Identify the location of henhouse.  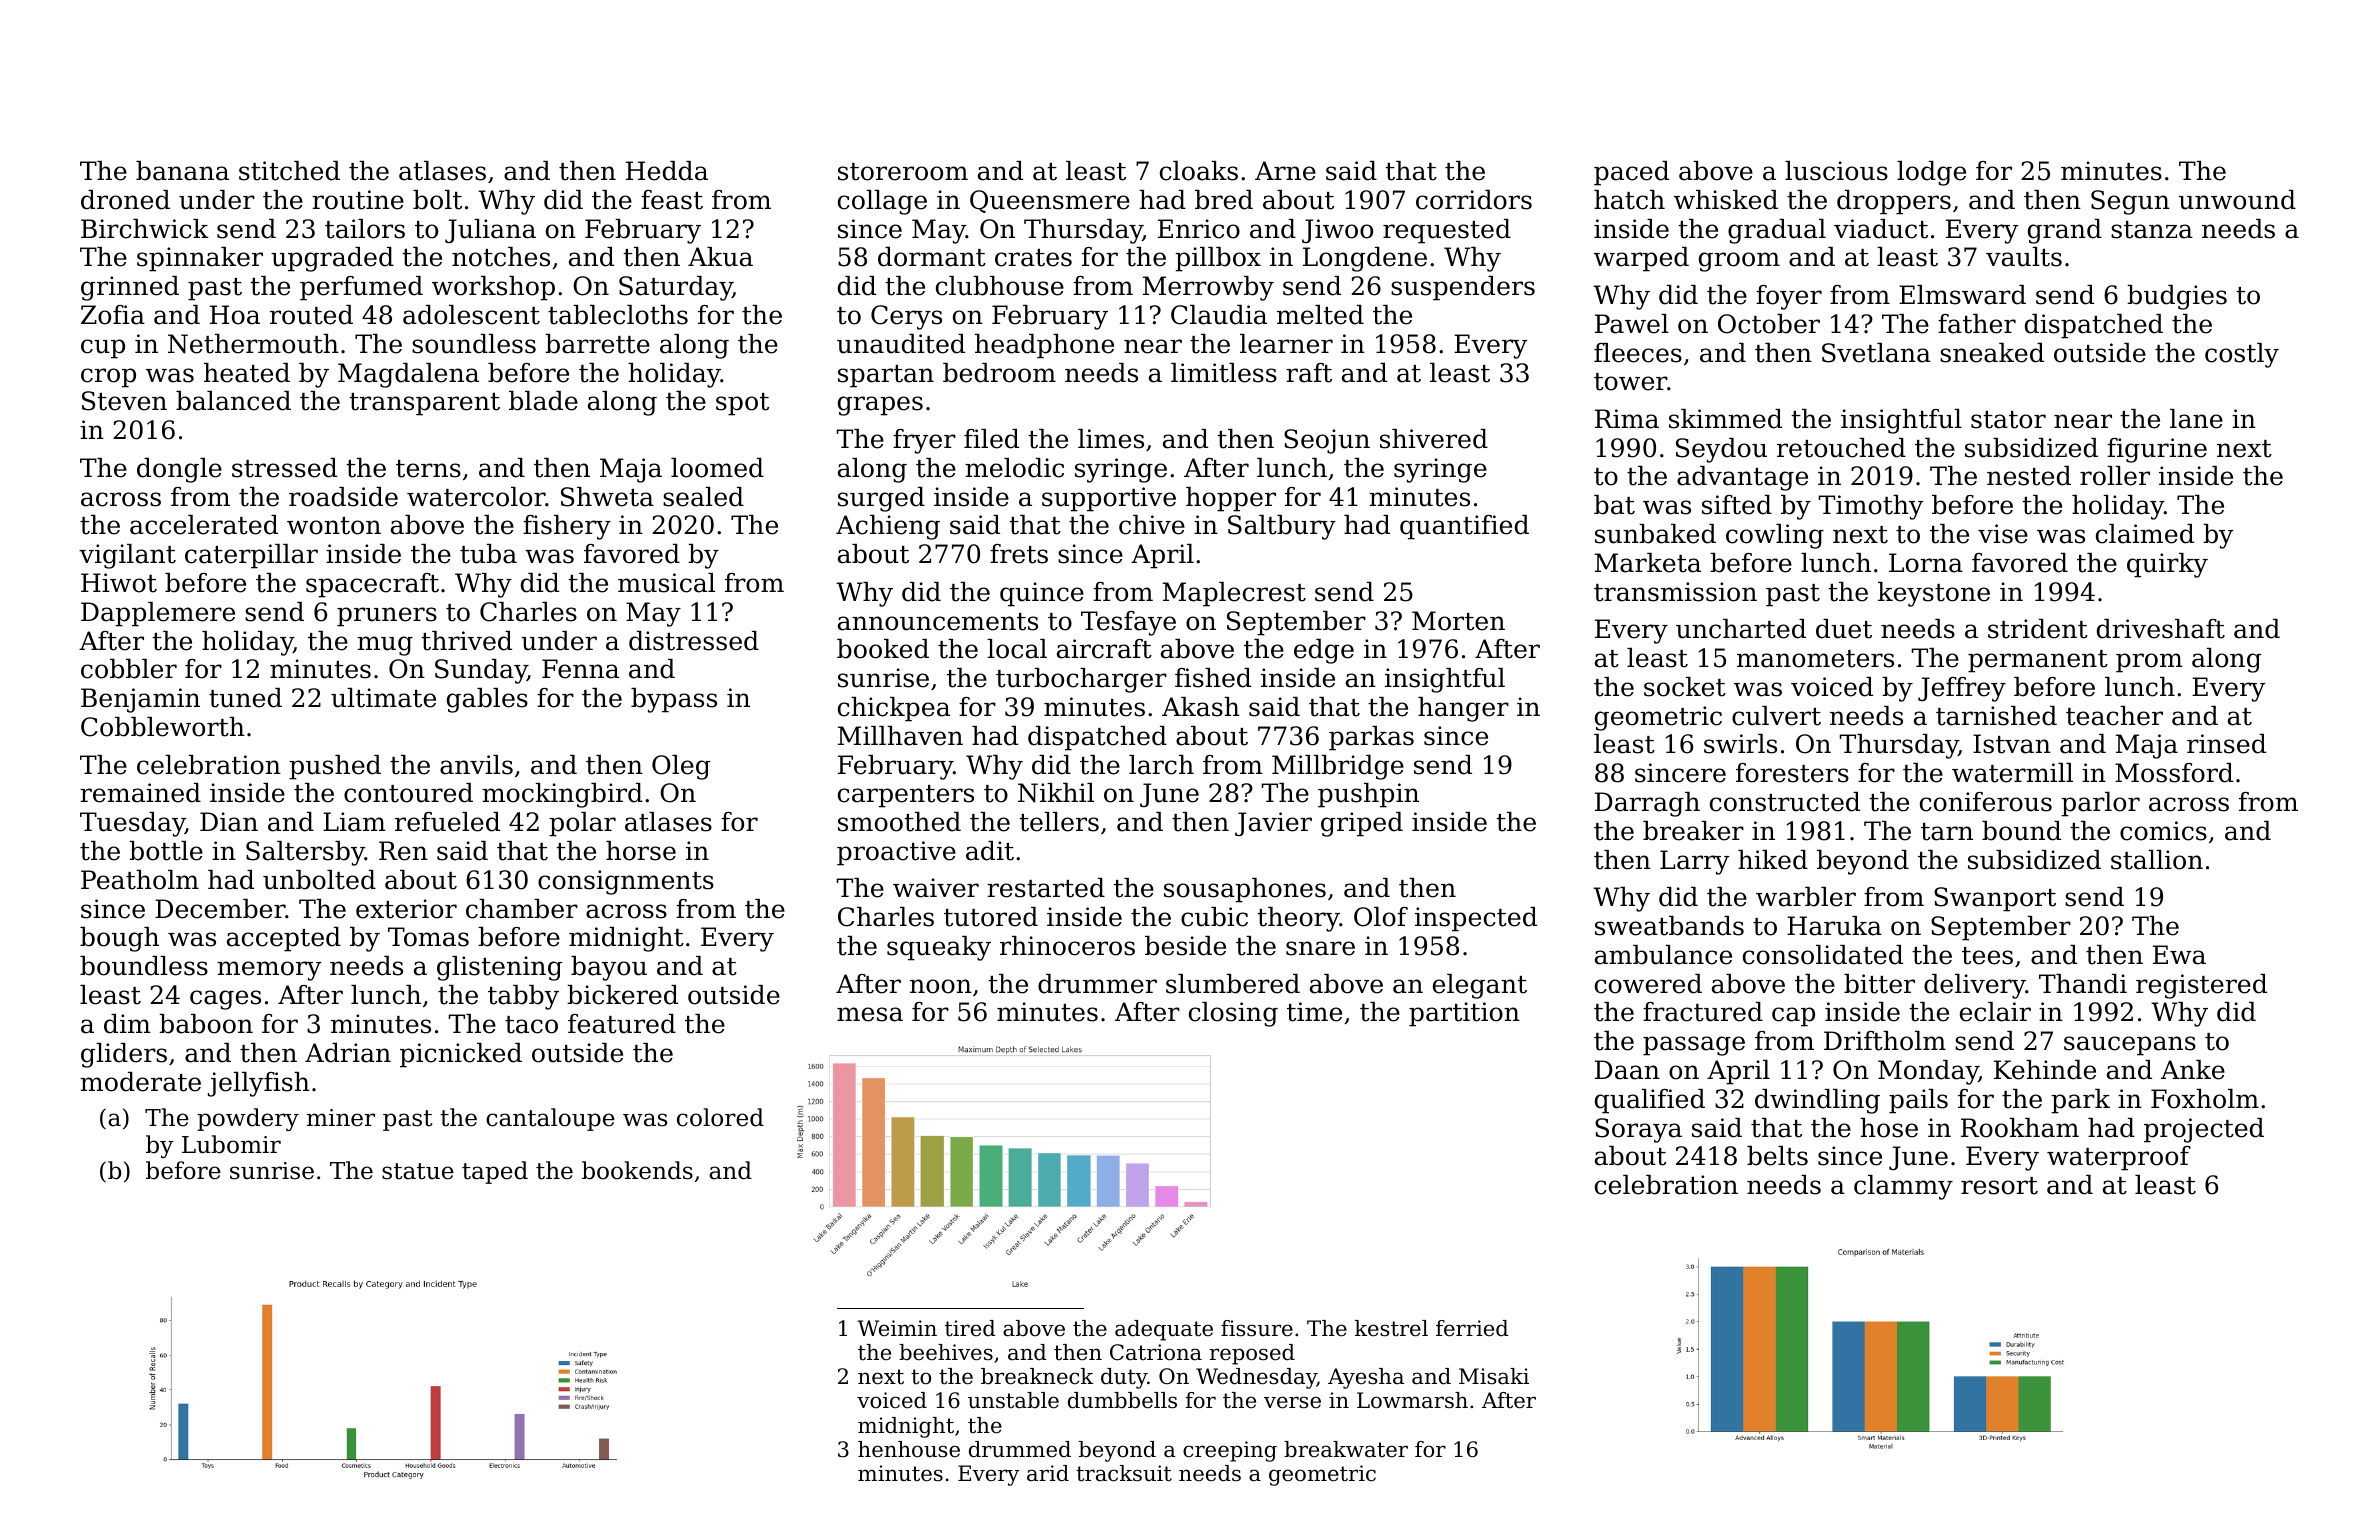
(909, 1449).
